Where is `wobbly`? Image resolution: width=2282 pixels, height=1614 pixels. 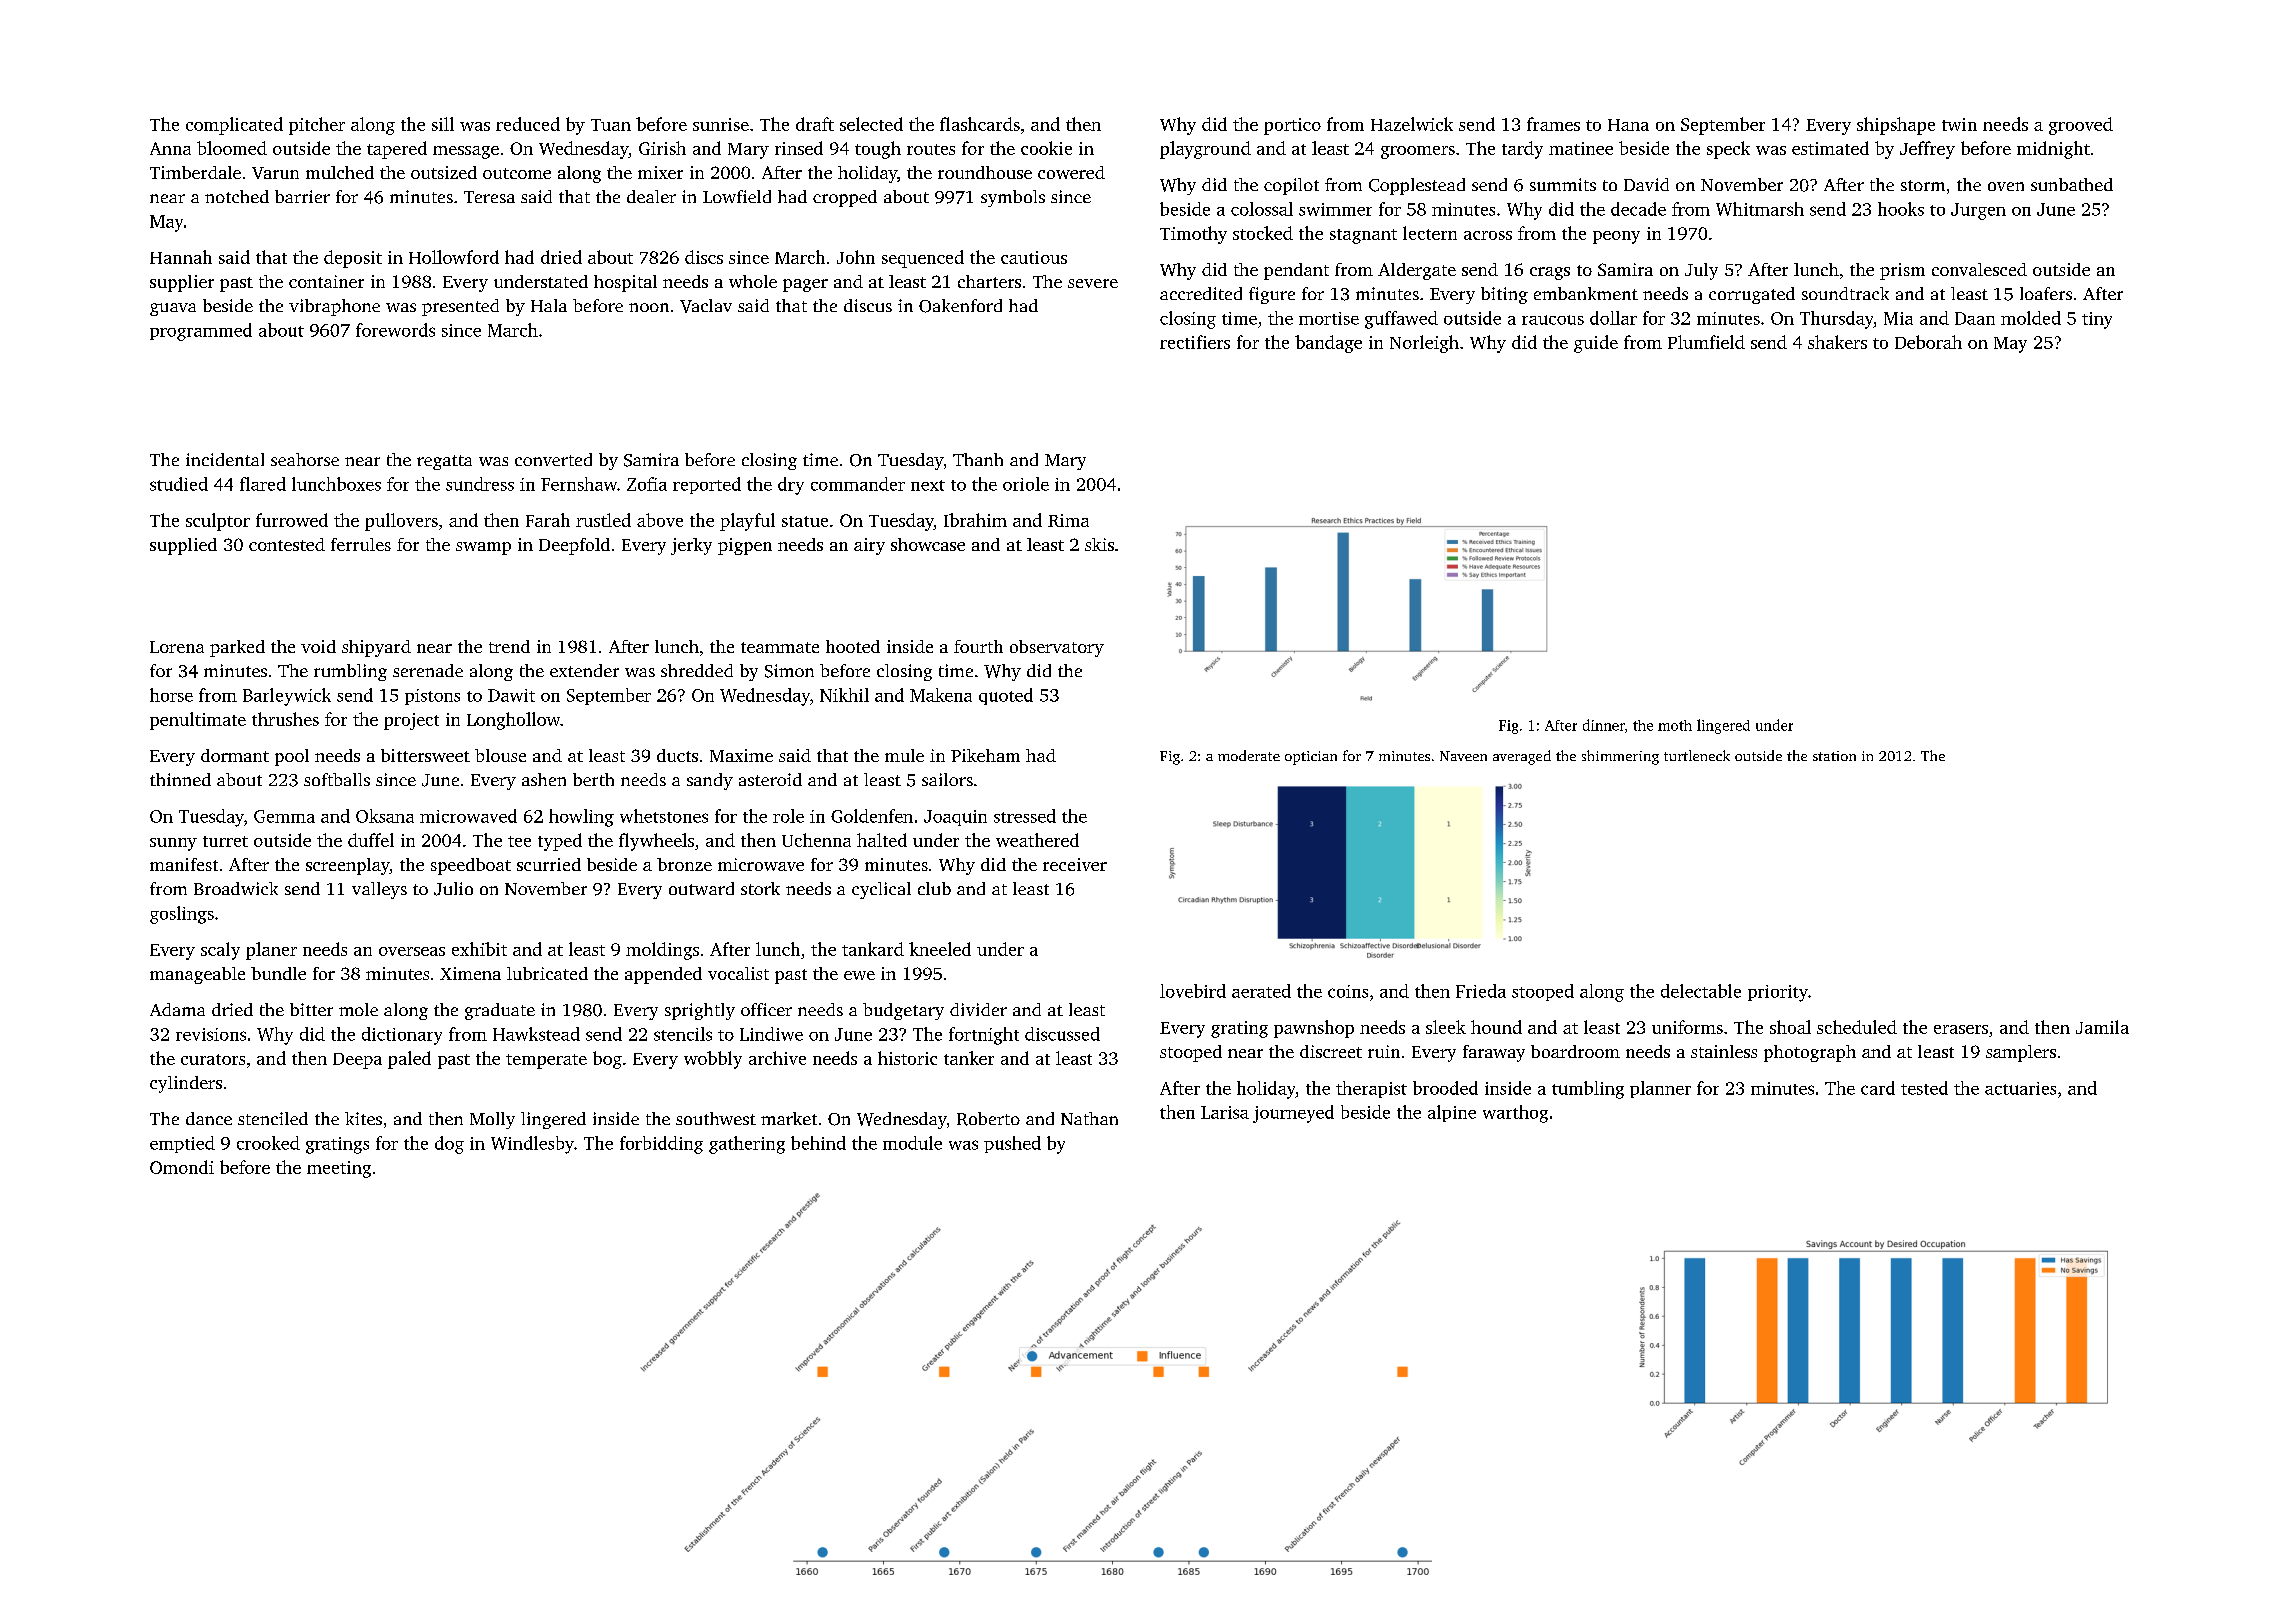 wobbly is located at coordinates (713, 1060).
